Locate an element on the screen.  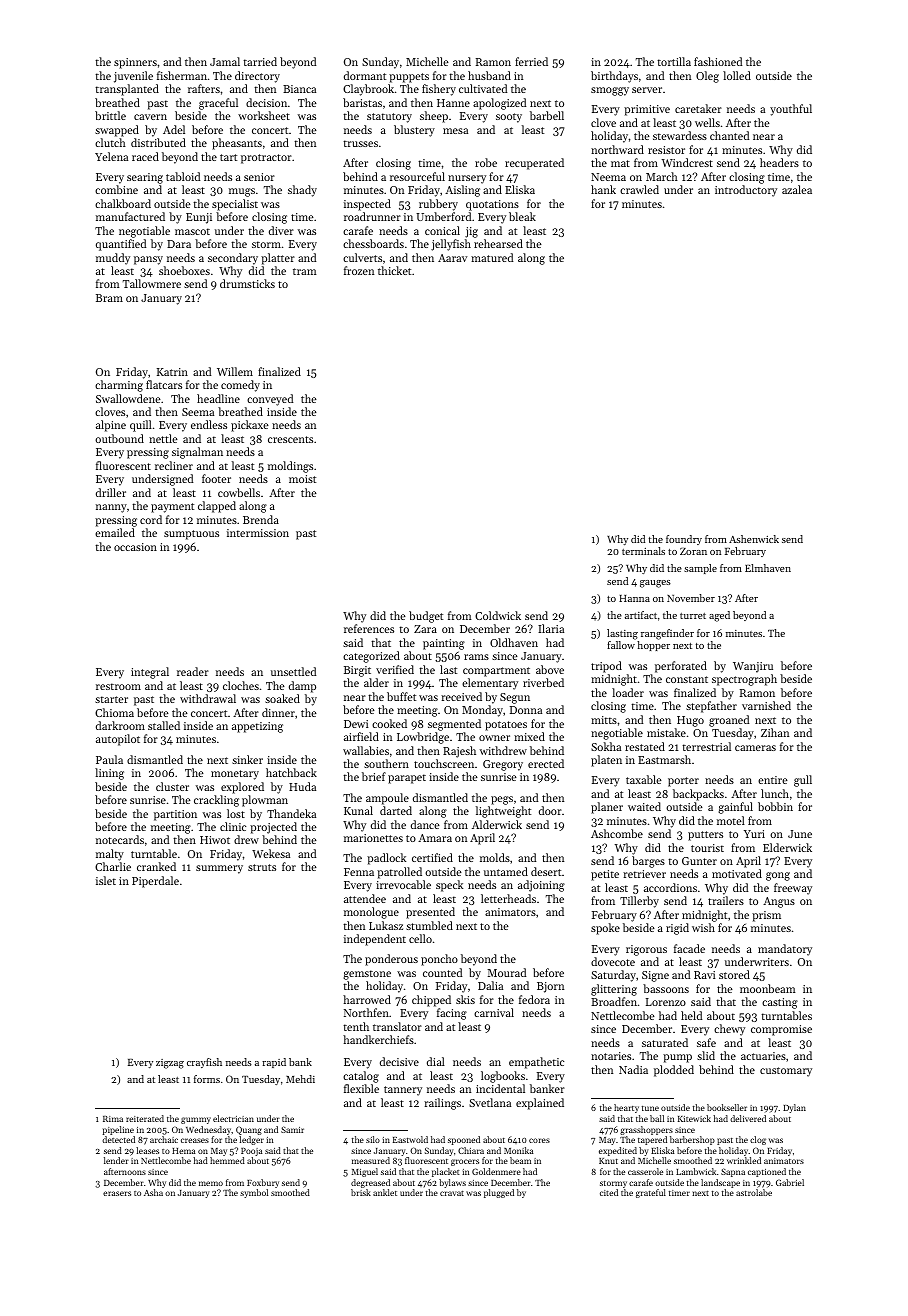
Ilaria is located at coordinates (551, 628).
